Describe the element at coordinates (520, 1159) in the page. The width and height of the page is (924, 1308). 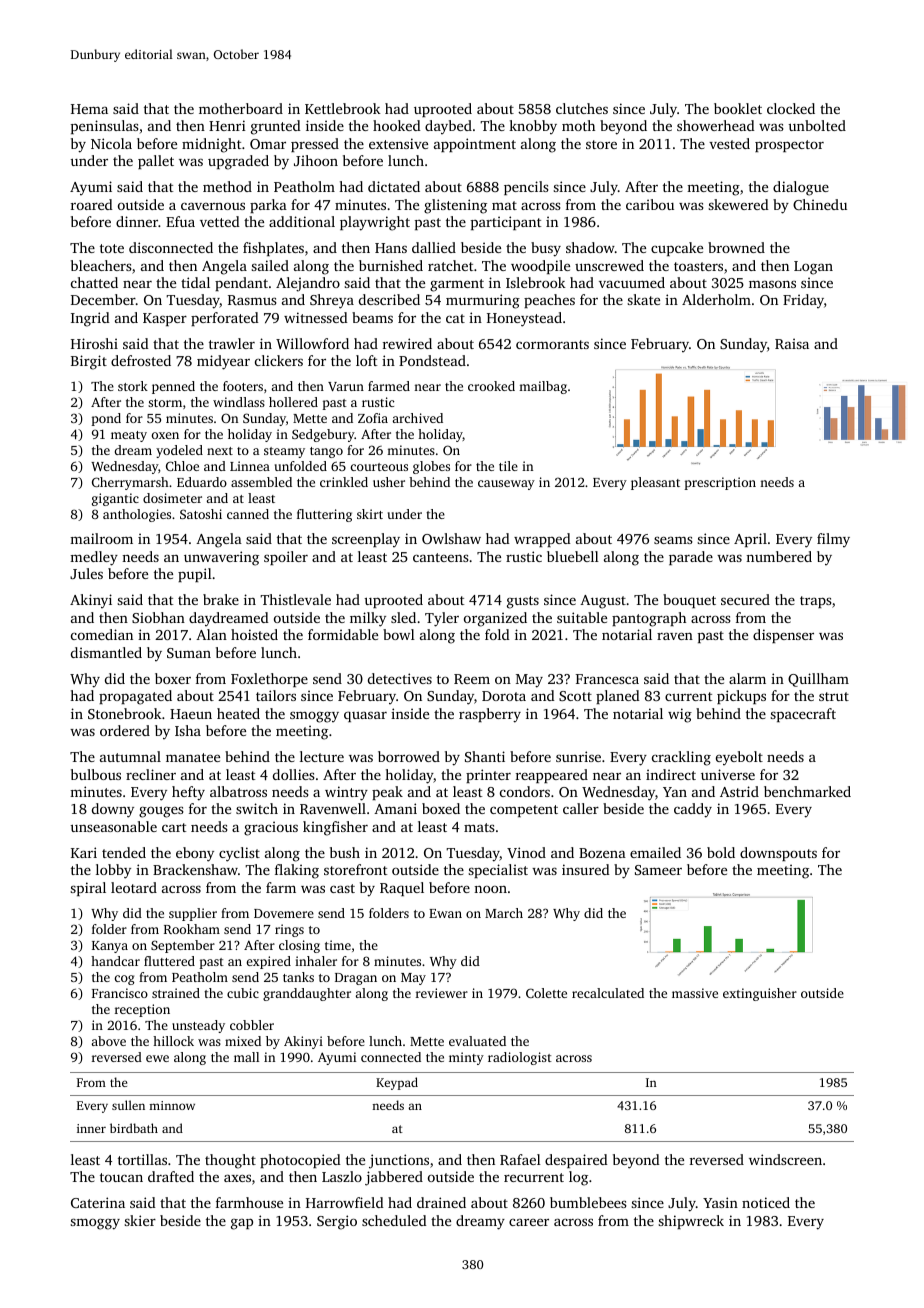
I see `Rafael` at that location.
